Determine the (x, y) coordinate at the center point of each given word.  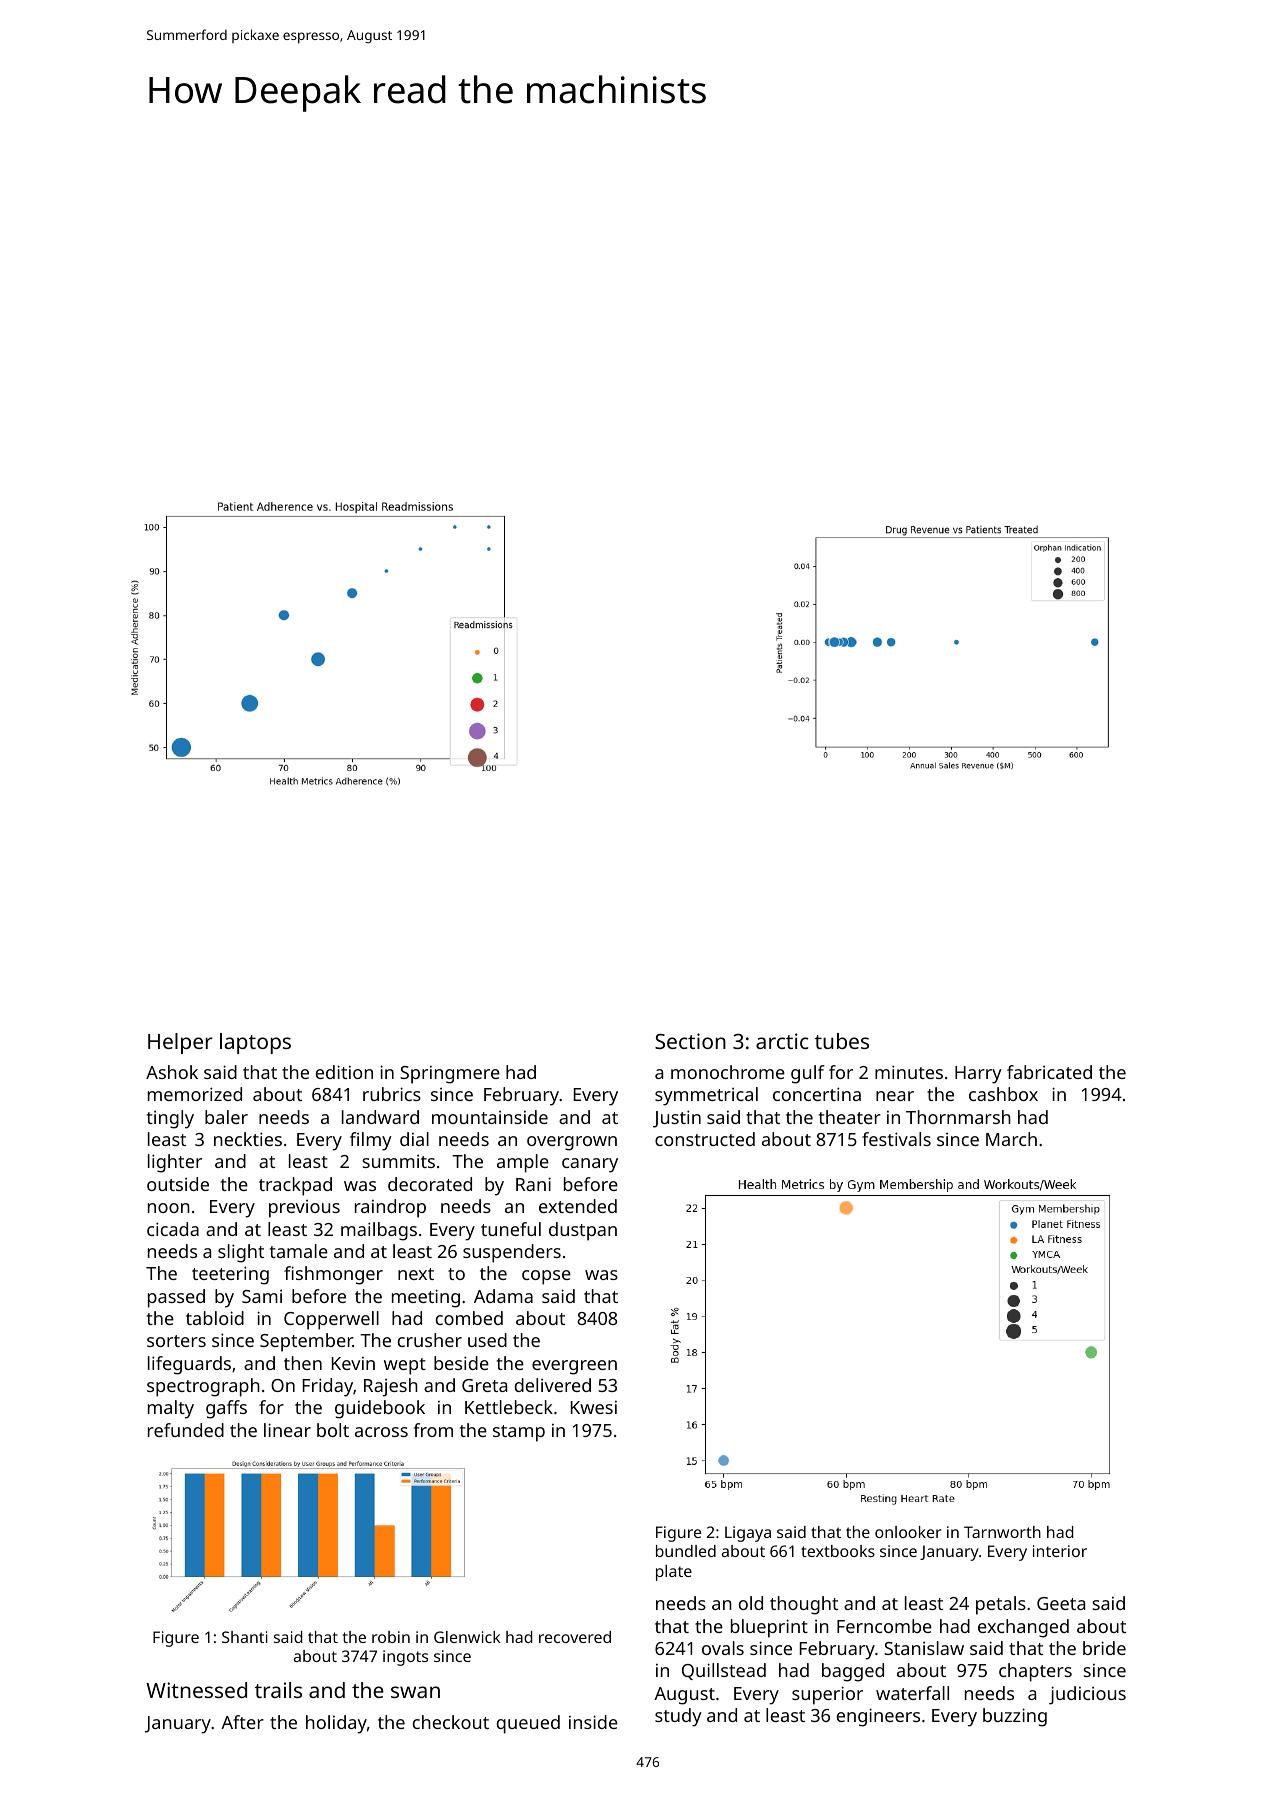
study (678, 1717)
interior (1060, 1551)
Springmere (450, 1074)
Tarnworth (1002, 1532)
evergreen (574, 1367)
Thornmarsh (958, 1117)
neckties (248, 1139)
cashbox (1003, 1094)
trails (278, 1690)
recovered (575, 1637)
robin (391, 1637)
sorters (176, 1341)
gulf (808, 1074)
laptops (255, 1043)
